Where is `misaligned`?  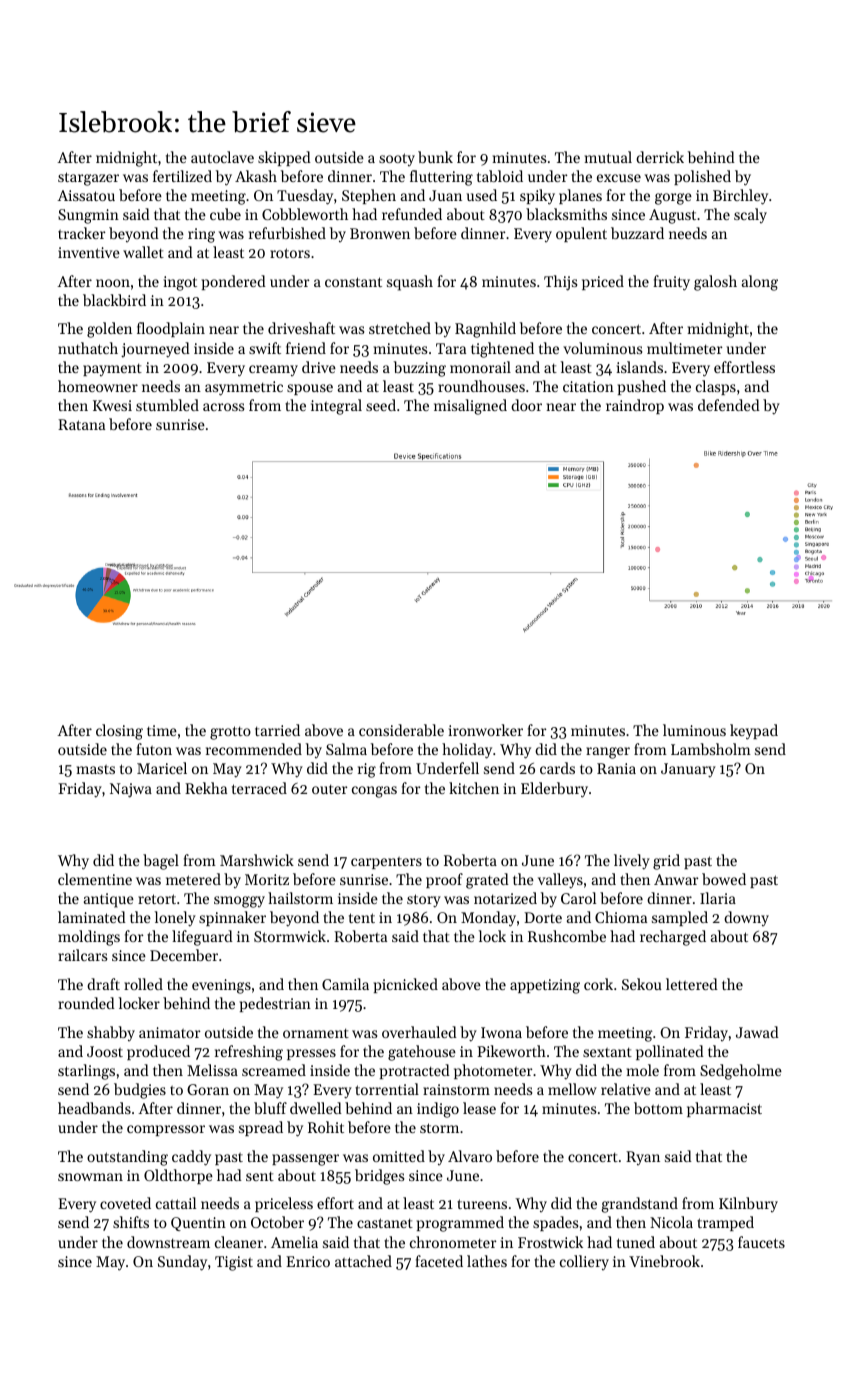 misaligned is located at coordinates (470, 407).
